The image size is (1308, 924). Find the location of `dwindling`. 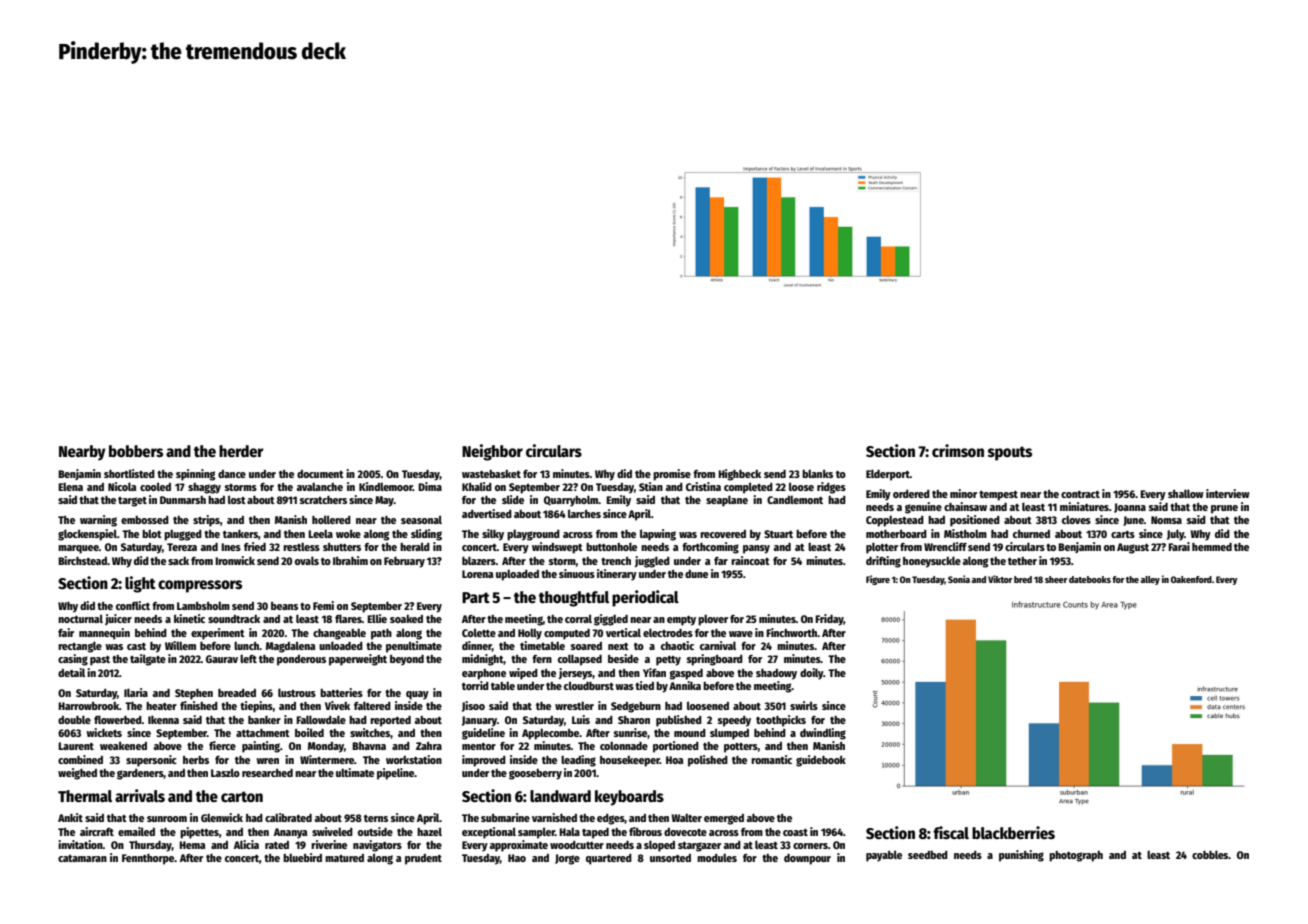

dwindling is located at coordinates (823, 734).
